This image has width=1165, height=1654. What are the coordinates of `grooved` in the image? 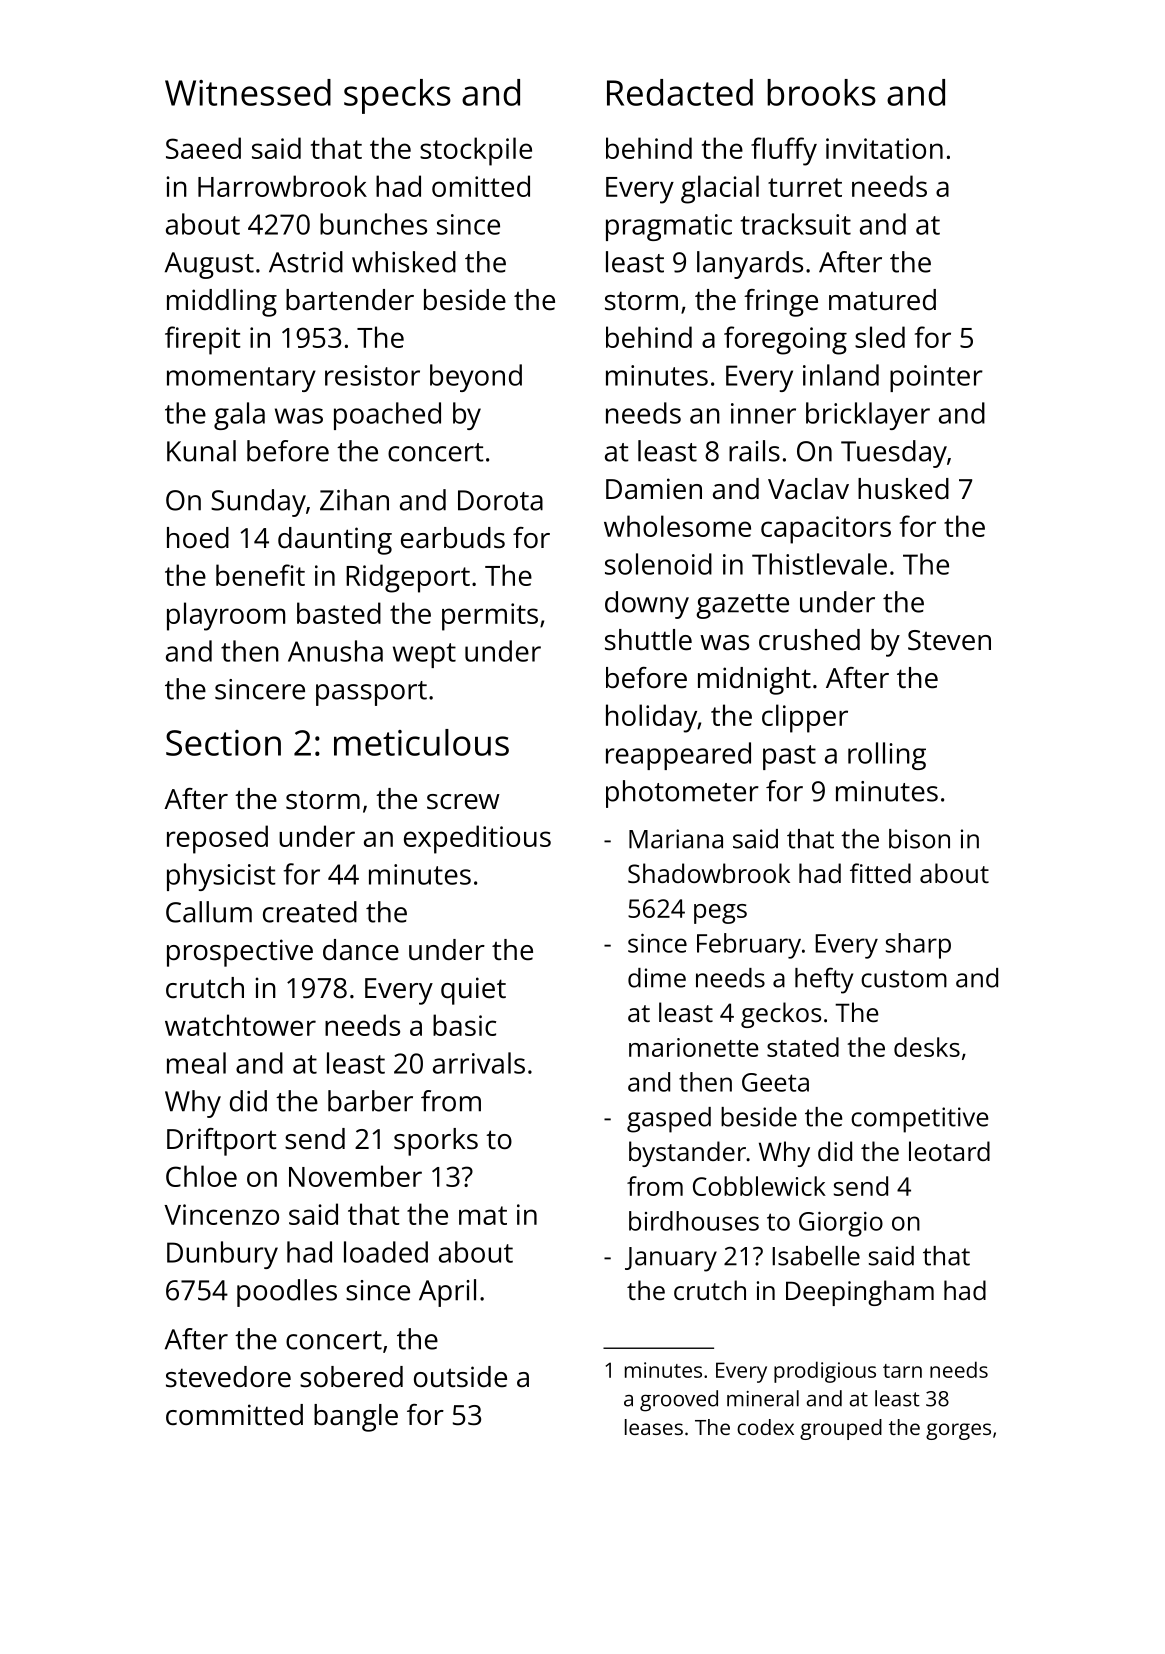 It's located at (679, 1401).
